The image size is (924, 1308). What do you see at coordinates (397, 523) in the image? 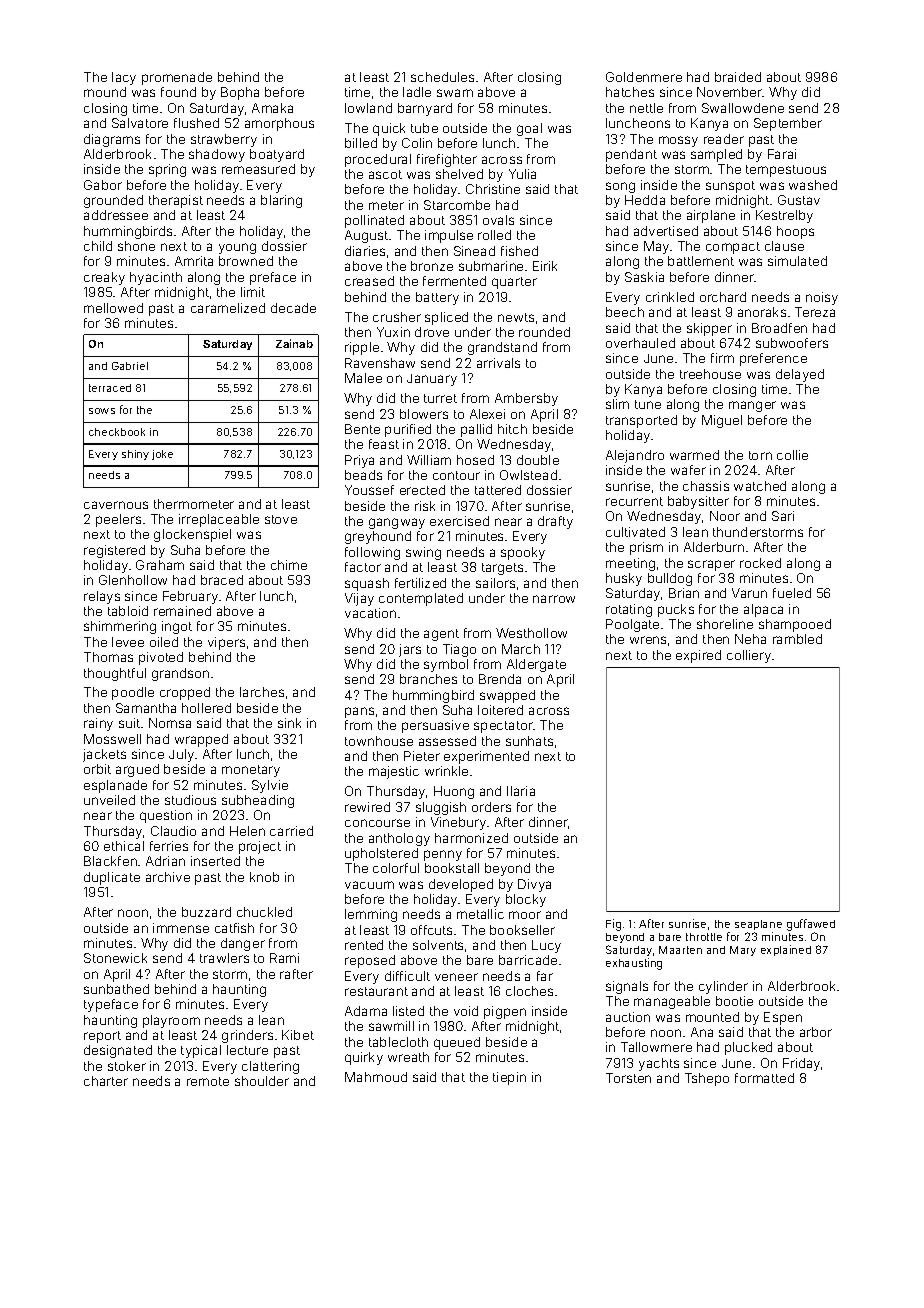
I see `gangway` at bounding box center [397, 523].
